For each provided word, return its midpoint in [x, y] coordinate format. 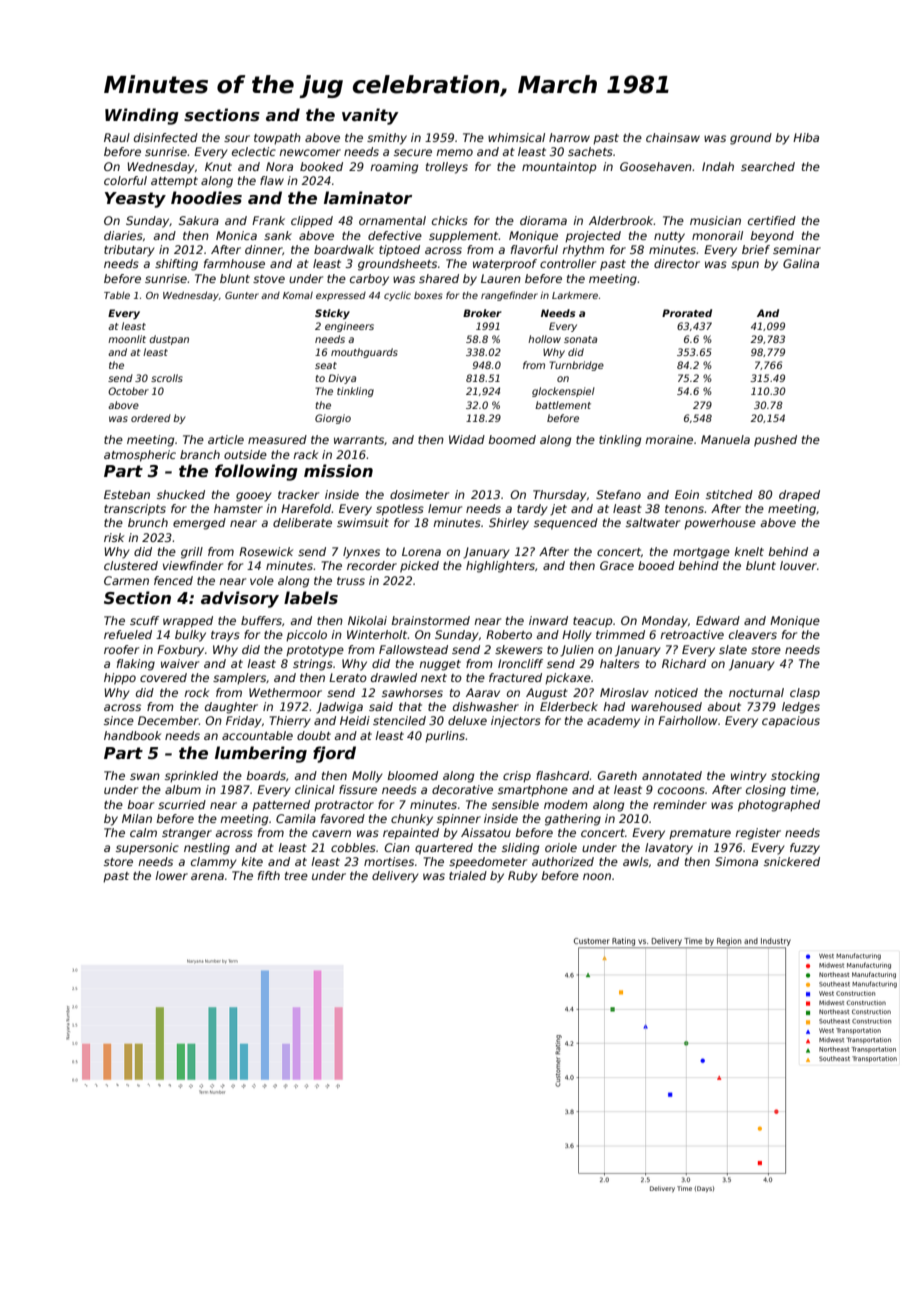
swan [145, 776]
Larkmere [575, 295]
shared [439, 278]
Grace [617, 565]
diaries [123, 235]
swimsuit [363, 522]
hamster [238, 508]
